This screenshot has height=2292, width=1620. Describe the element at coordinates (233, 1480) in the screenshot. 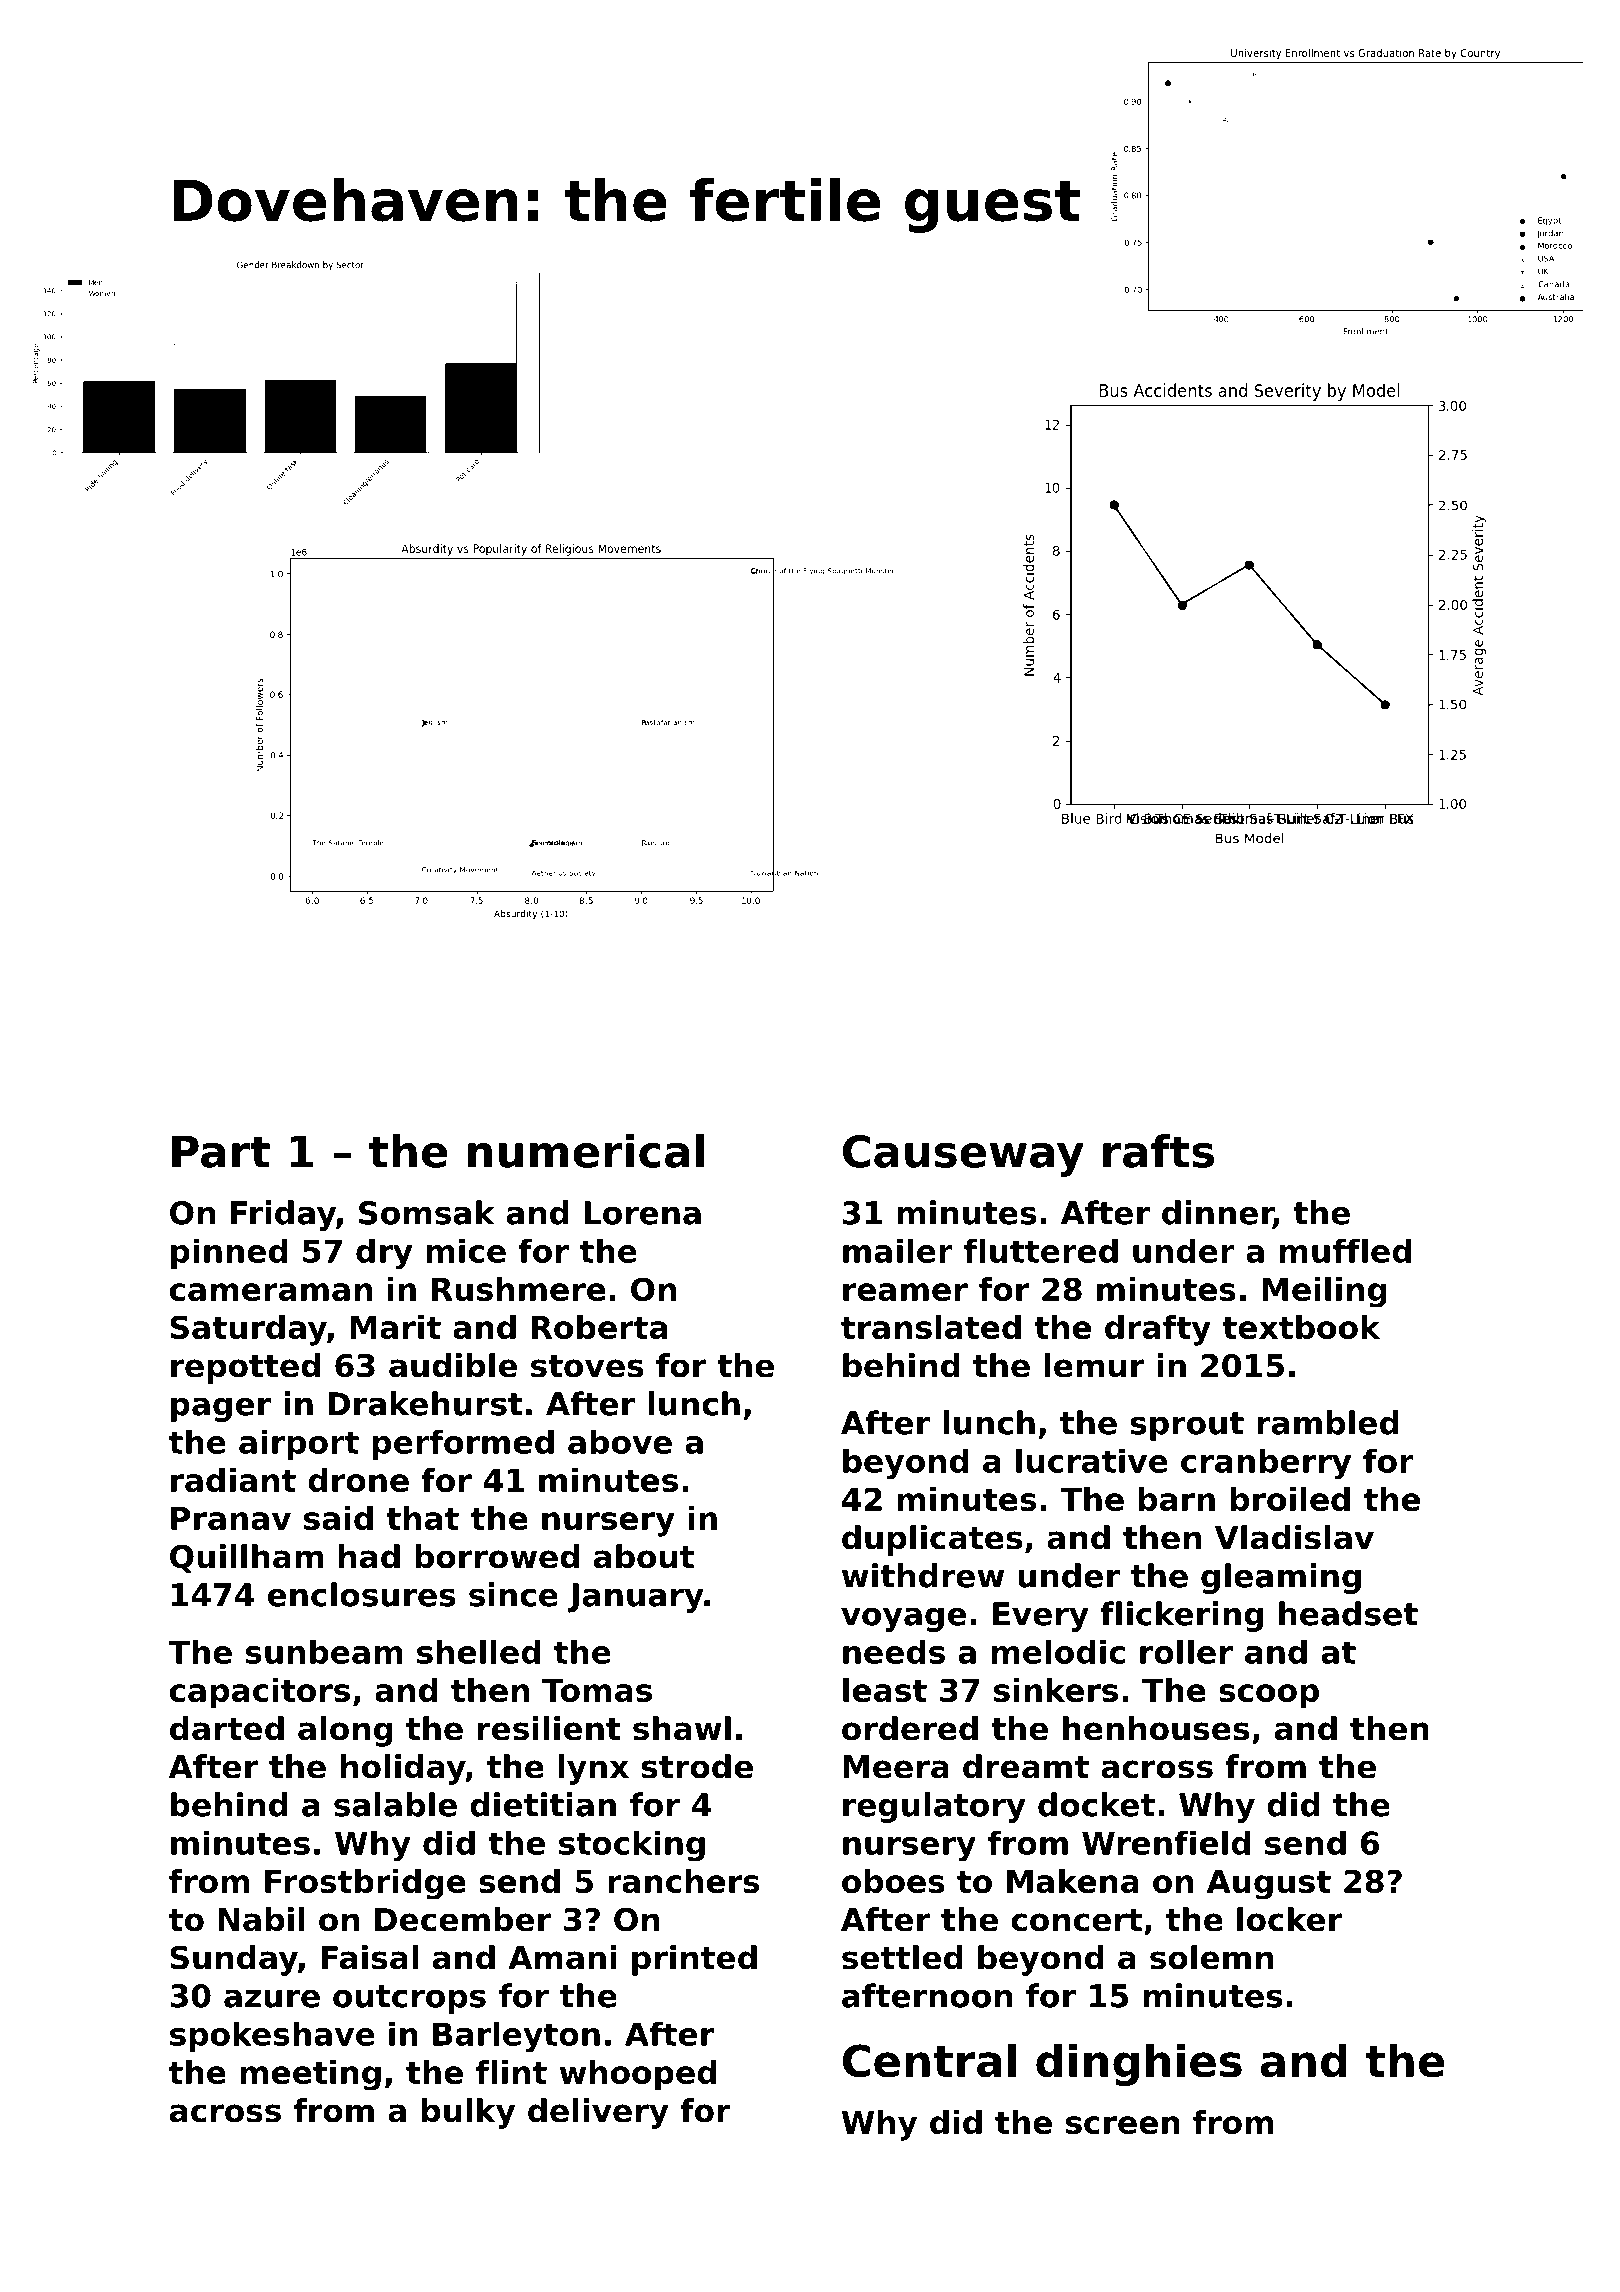

I see `radiant` at that location.
